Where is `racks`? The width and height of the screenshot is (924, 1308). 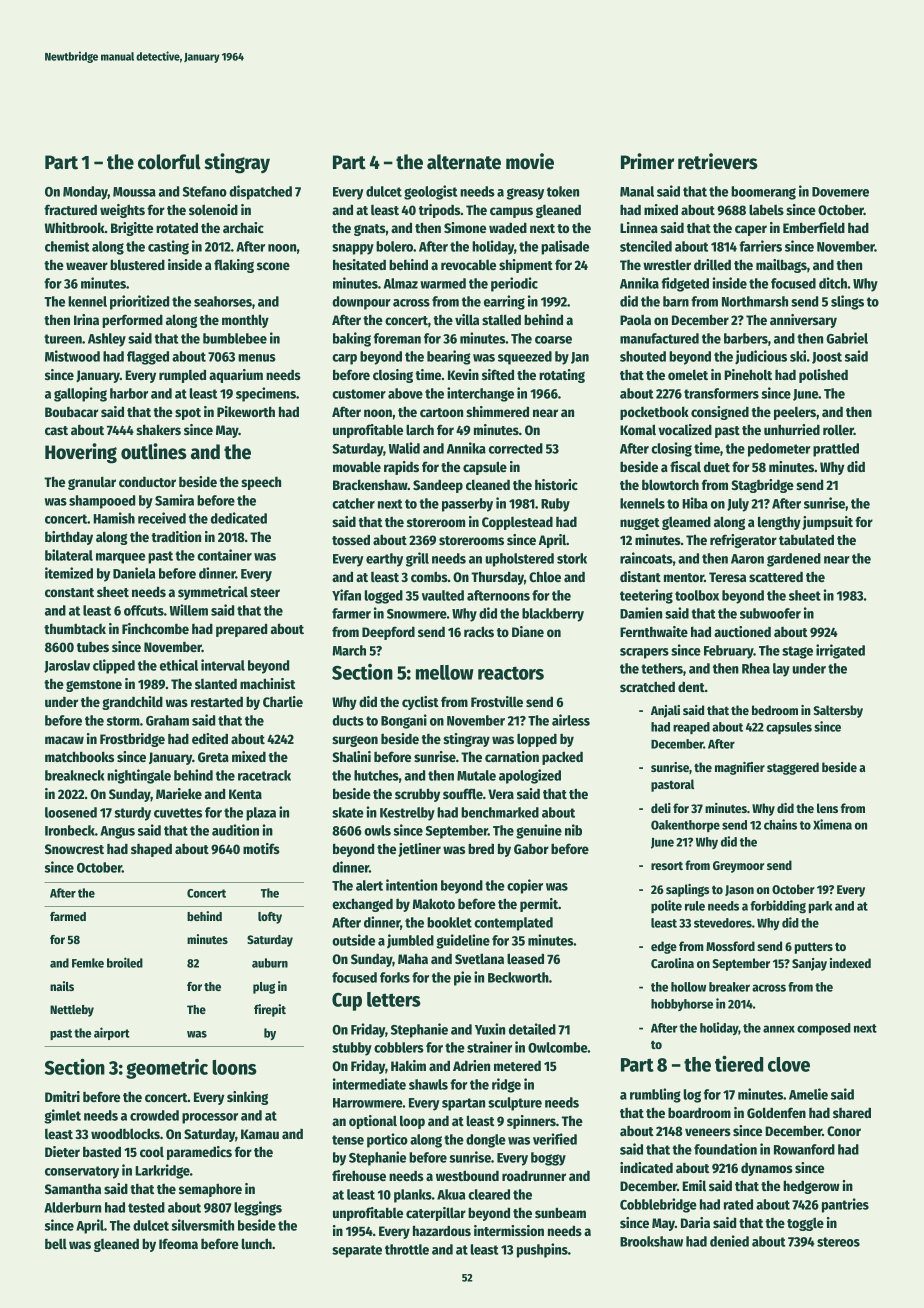
racks is located at coordinates (479, 631).
